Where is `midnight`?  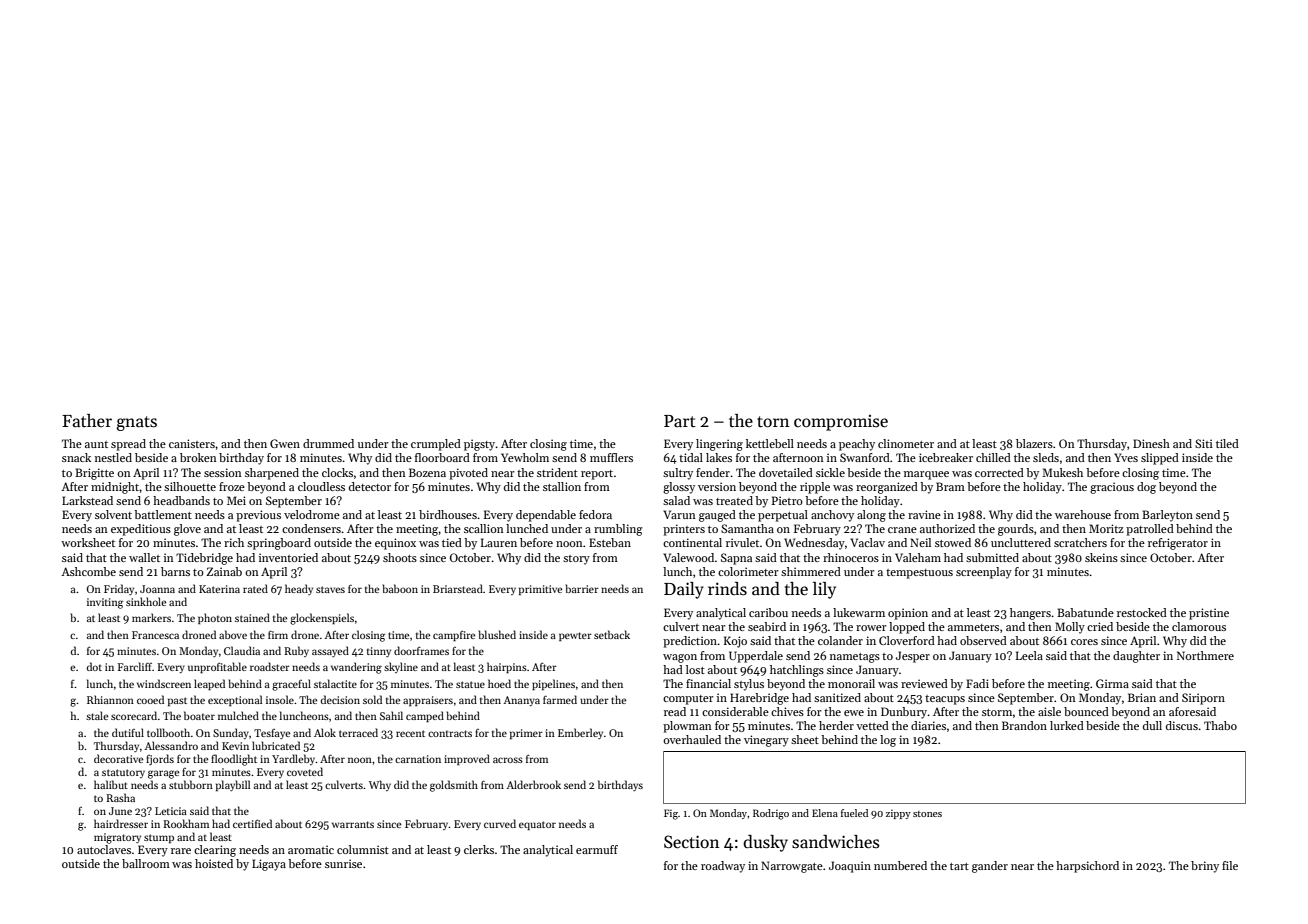 midnight is located at coordinates (115, 488).
